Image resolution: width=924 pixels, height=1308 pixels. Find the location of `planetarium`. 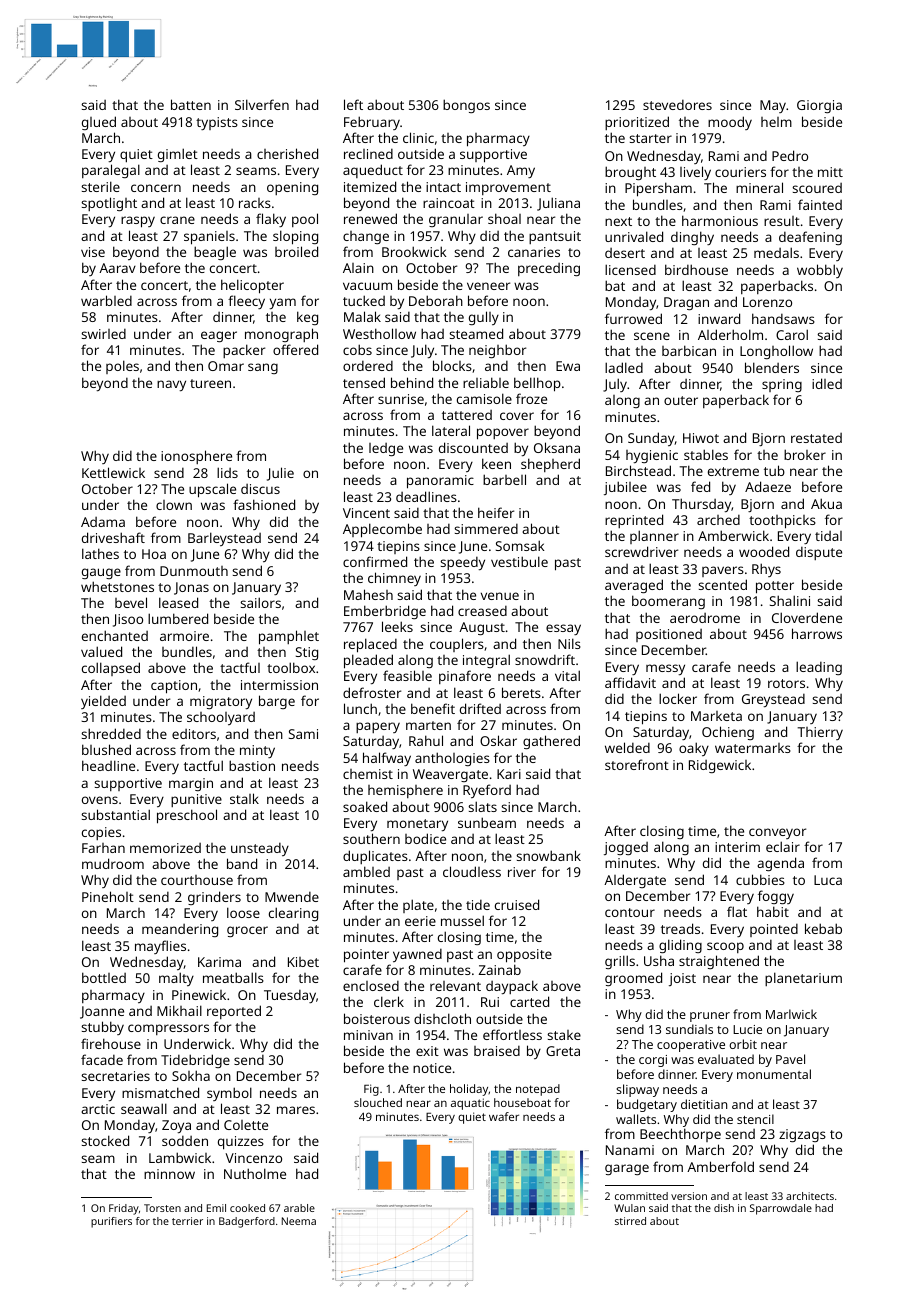

planetarium is located at coordinates (803, 979).
